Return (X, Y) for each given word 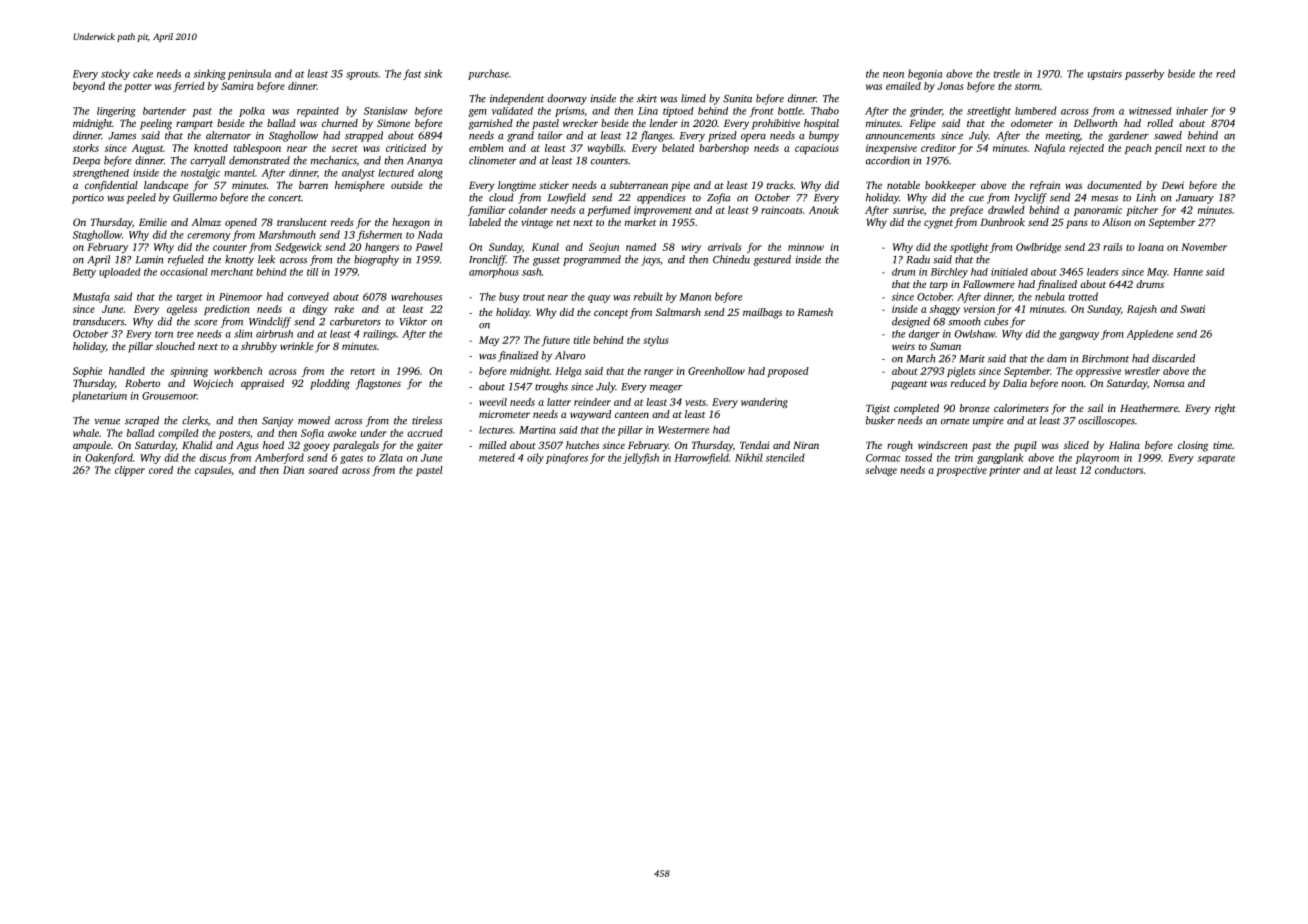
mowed (314, 420)
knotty (239, 260)
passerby (1144, 74)
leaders (1102, 272)
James (122, 136)
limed (693, 98)
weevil (493, 402)
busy (509, 297)
